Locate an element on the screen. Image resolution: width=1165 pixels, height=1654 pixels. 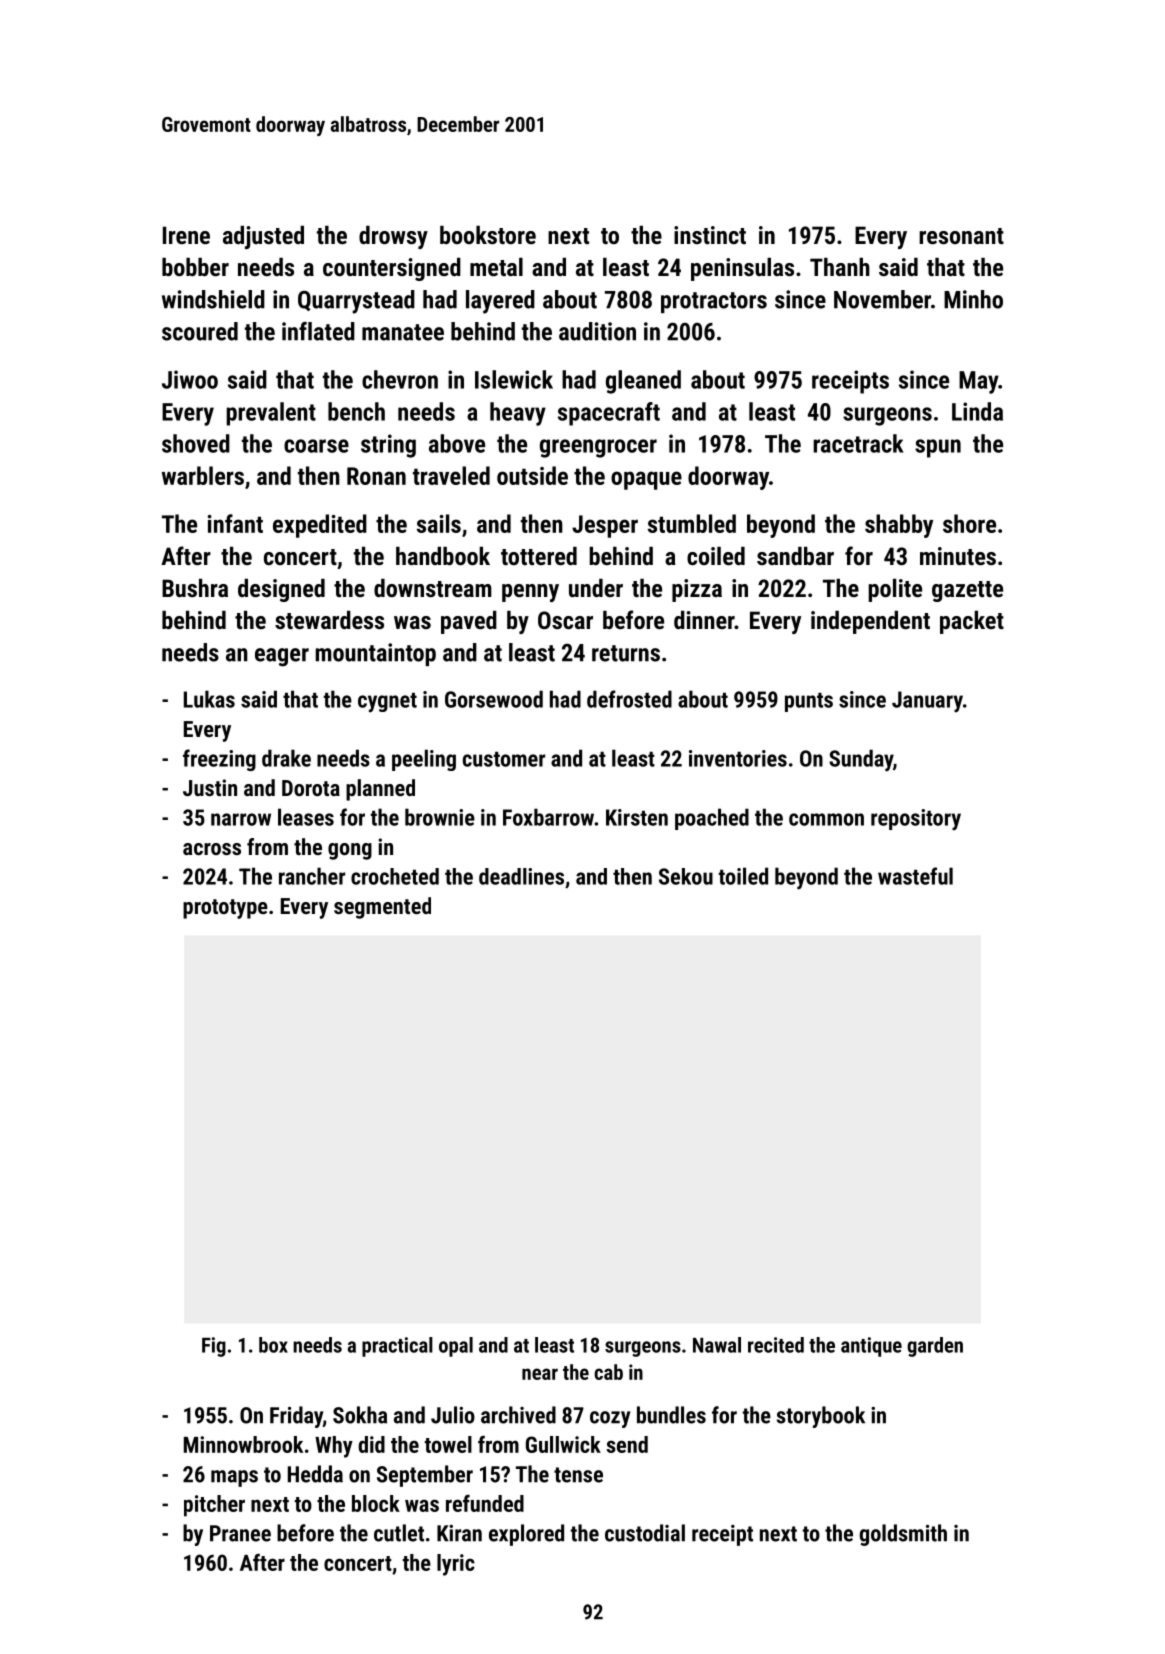
explored is located at coordinates (526, 1535).
